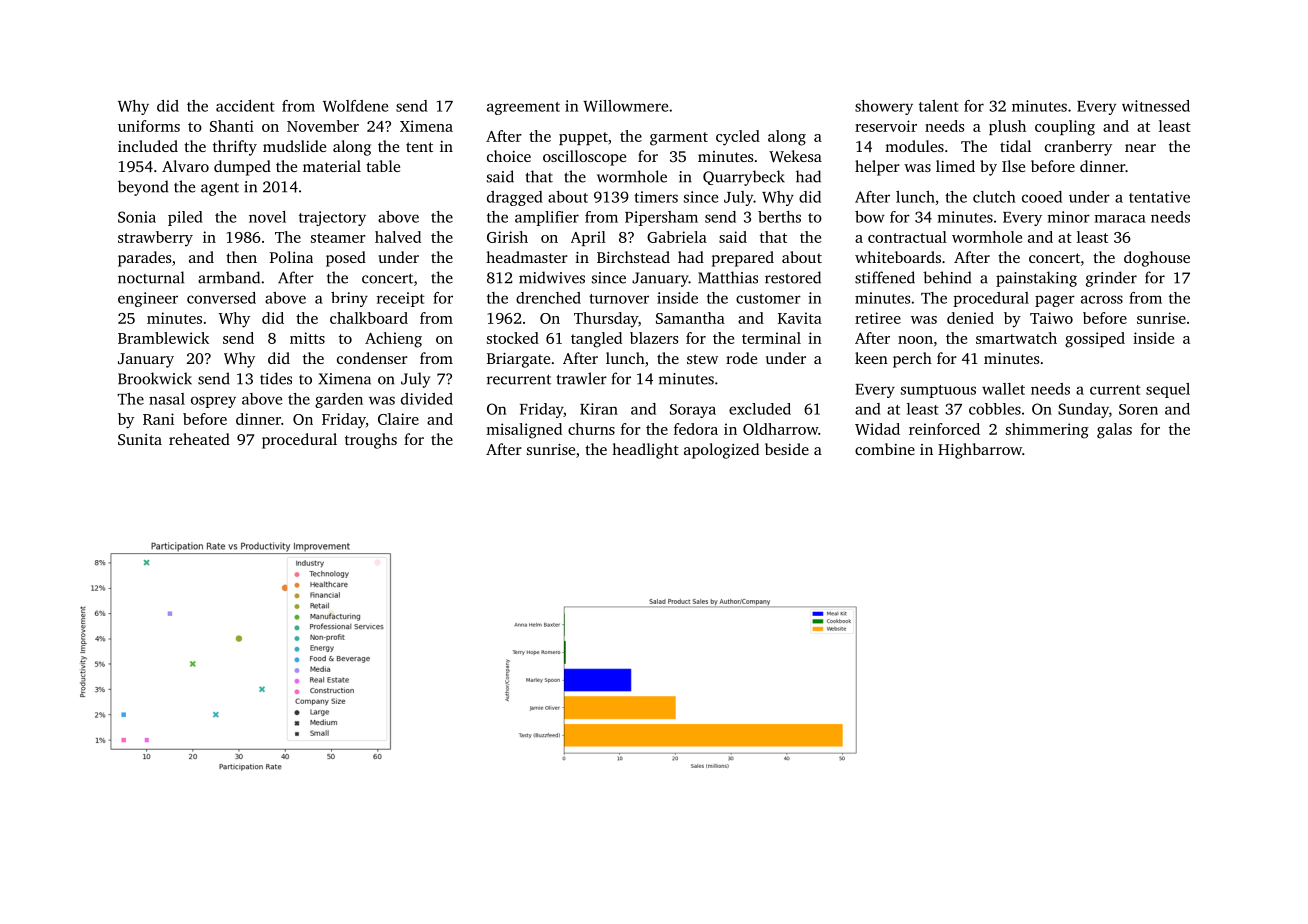 This document has width=1308, height=924. What do you see at coordinates (398, 237) in the document?
I see `halved` at bounding box center [398, 237].
